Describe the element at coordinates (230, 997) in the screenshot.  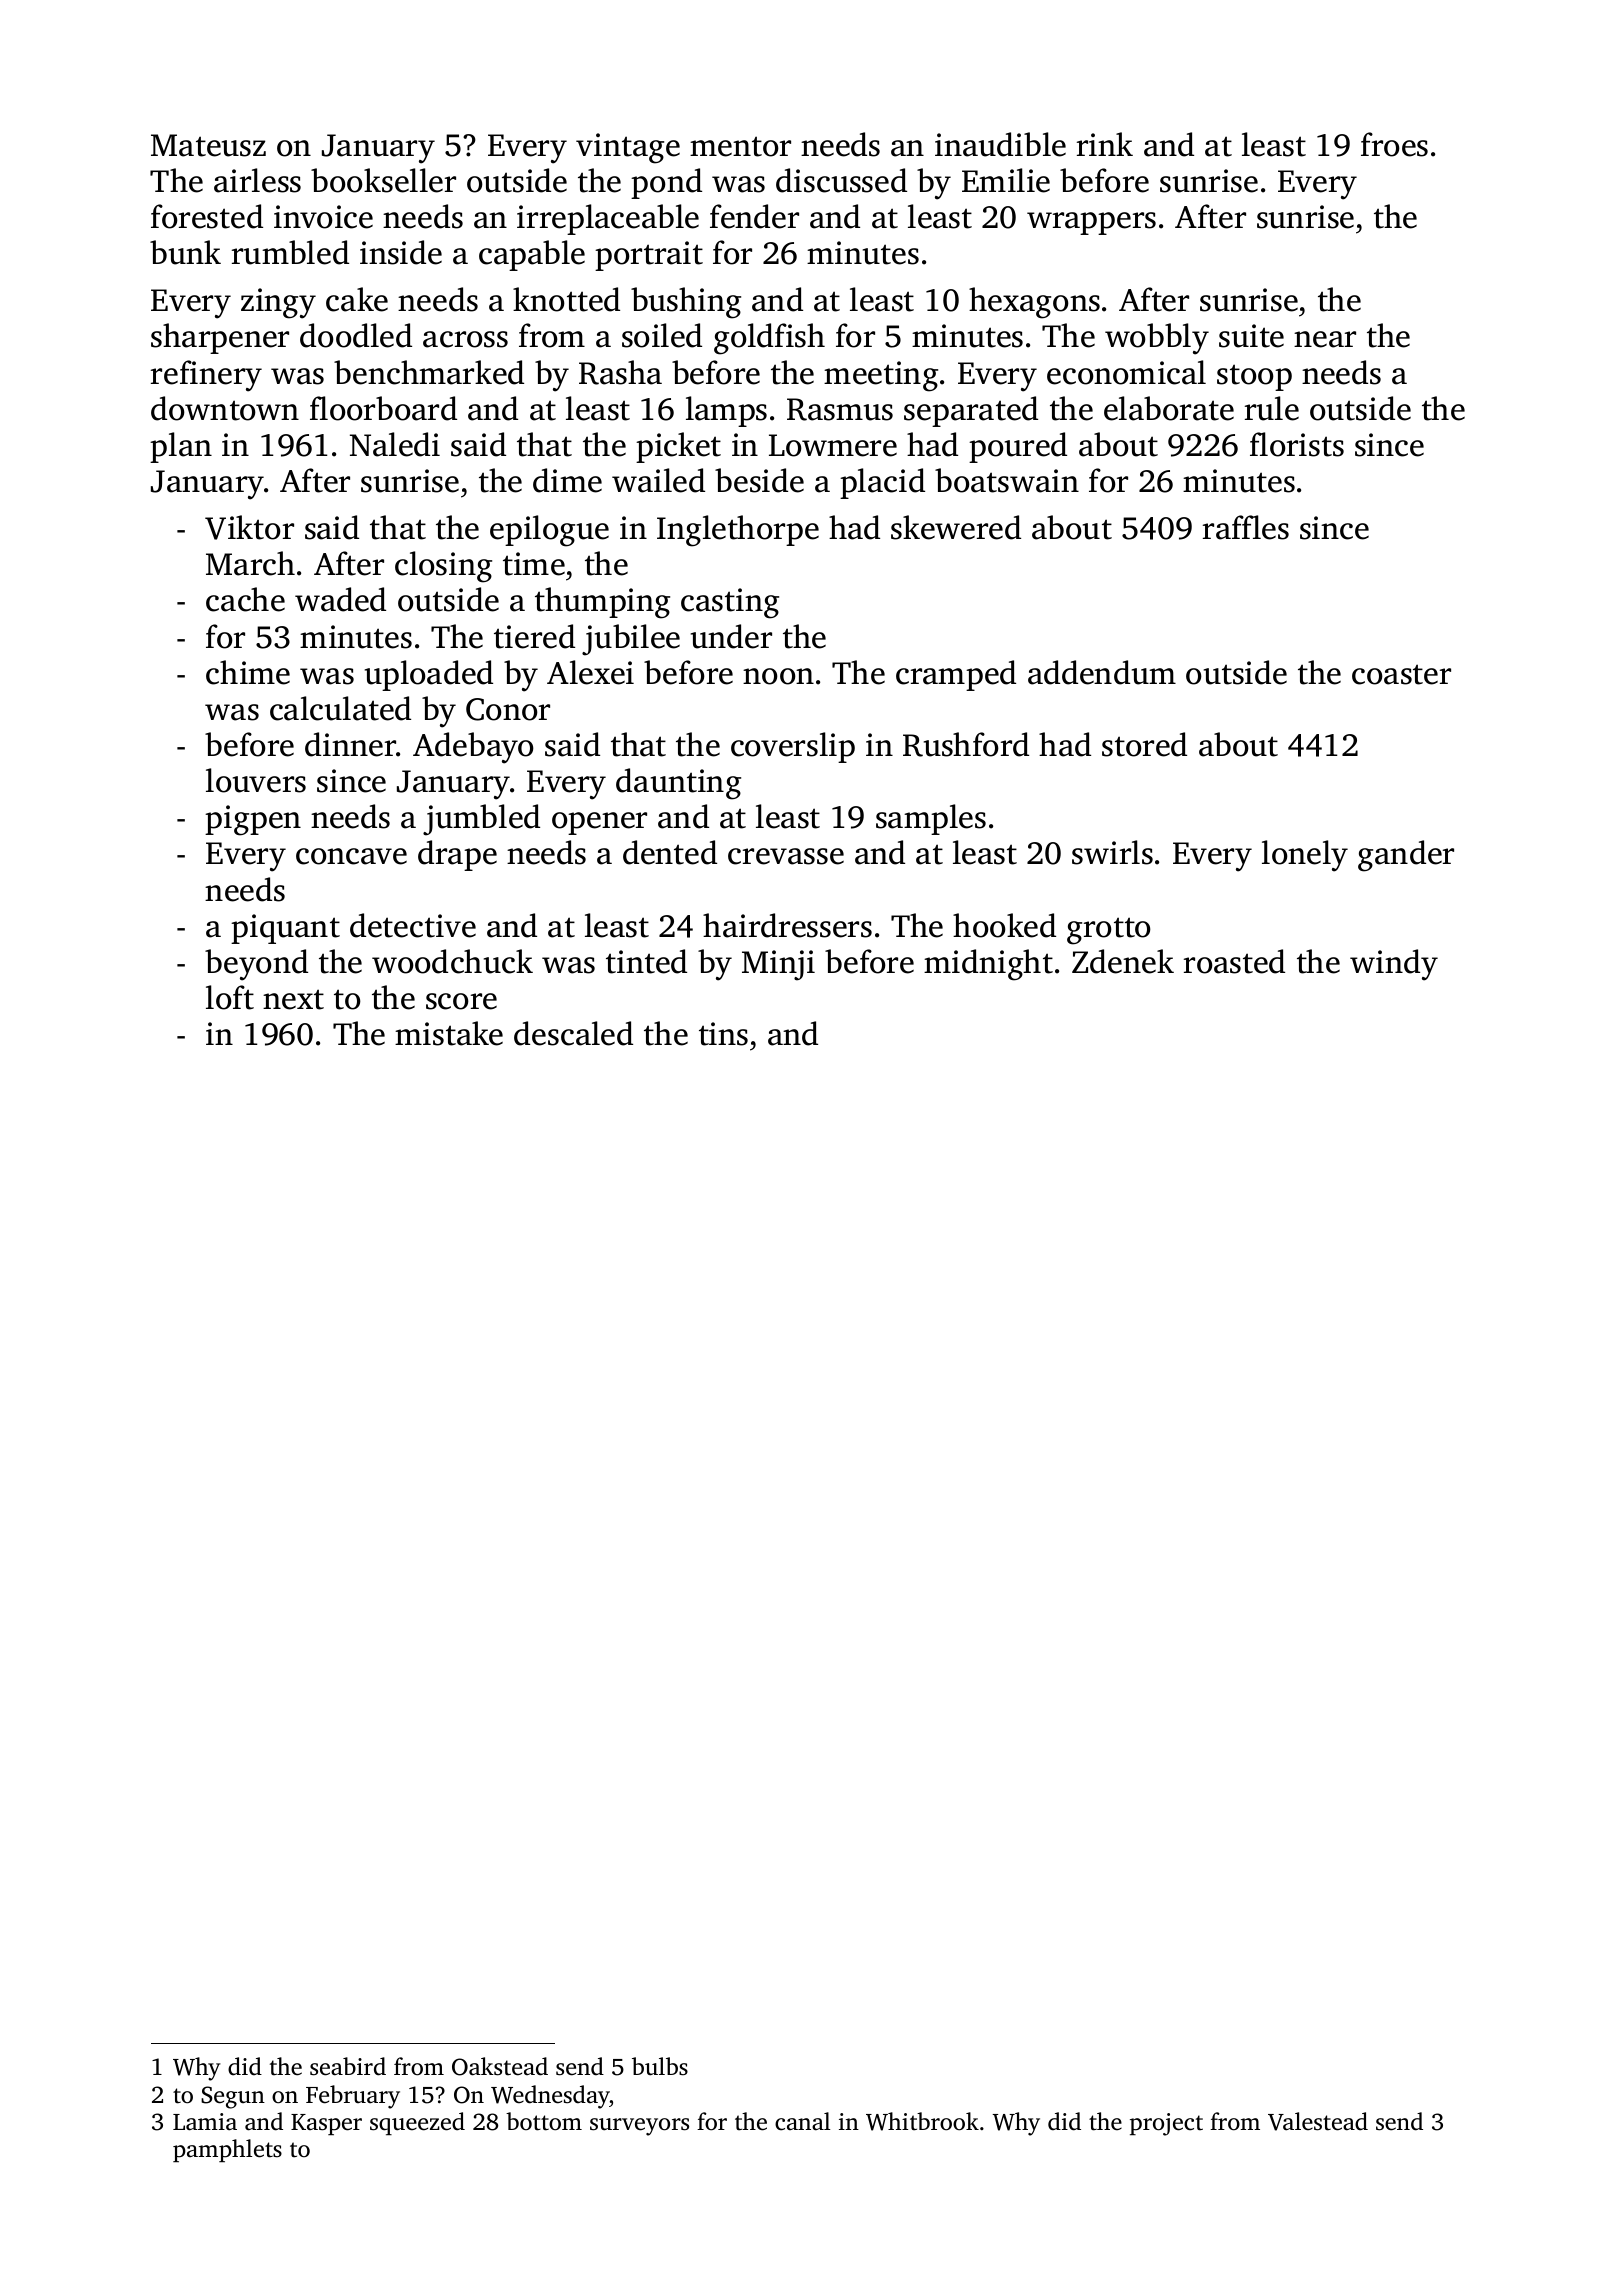
I see `loft` at that location.
